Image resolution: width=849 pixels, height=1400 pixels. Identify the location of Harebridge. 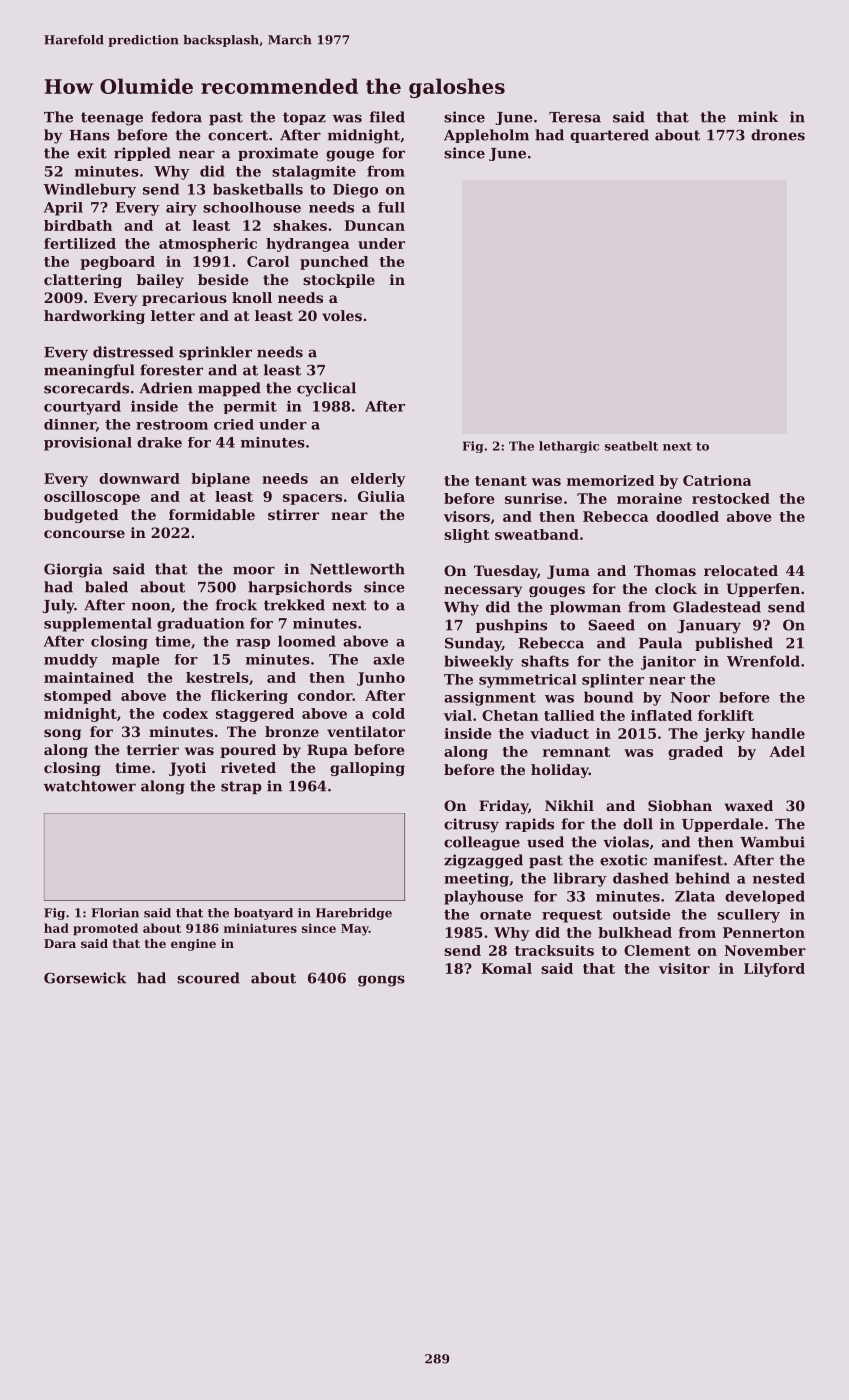
(354, 914).
